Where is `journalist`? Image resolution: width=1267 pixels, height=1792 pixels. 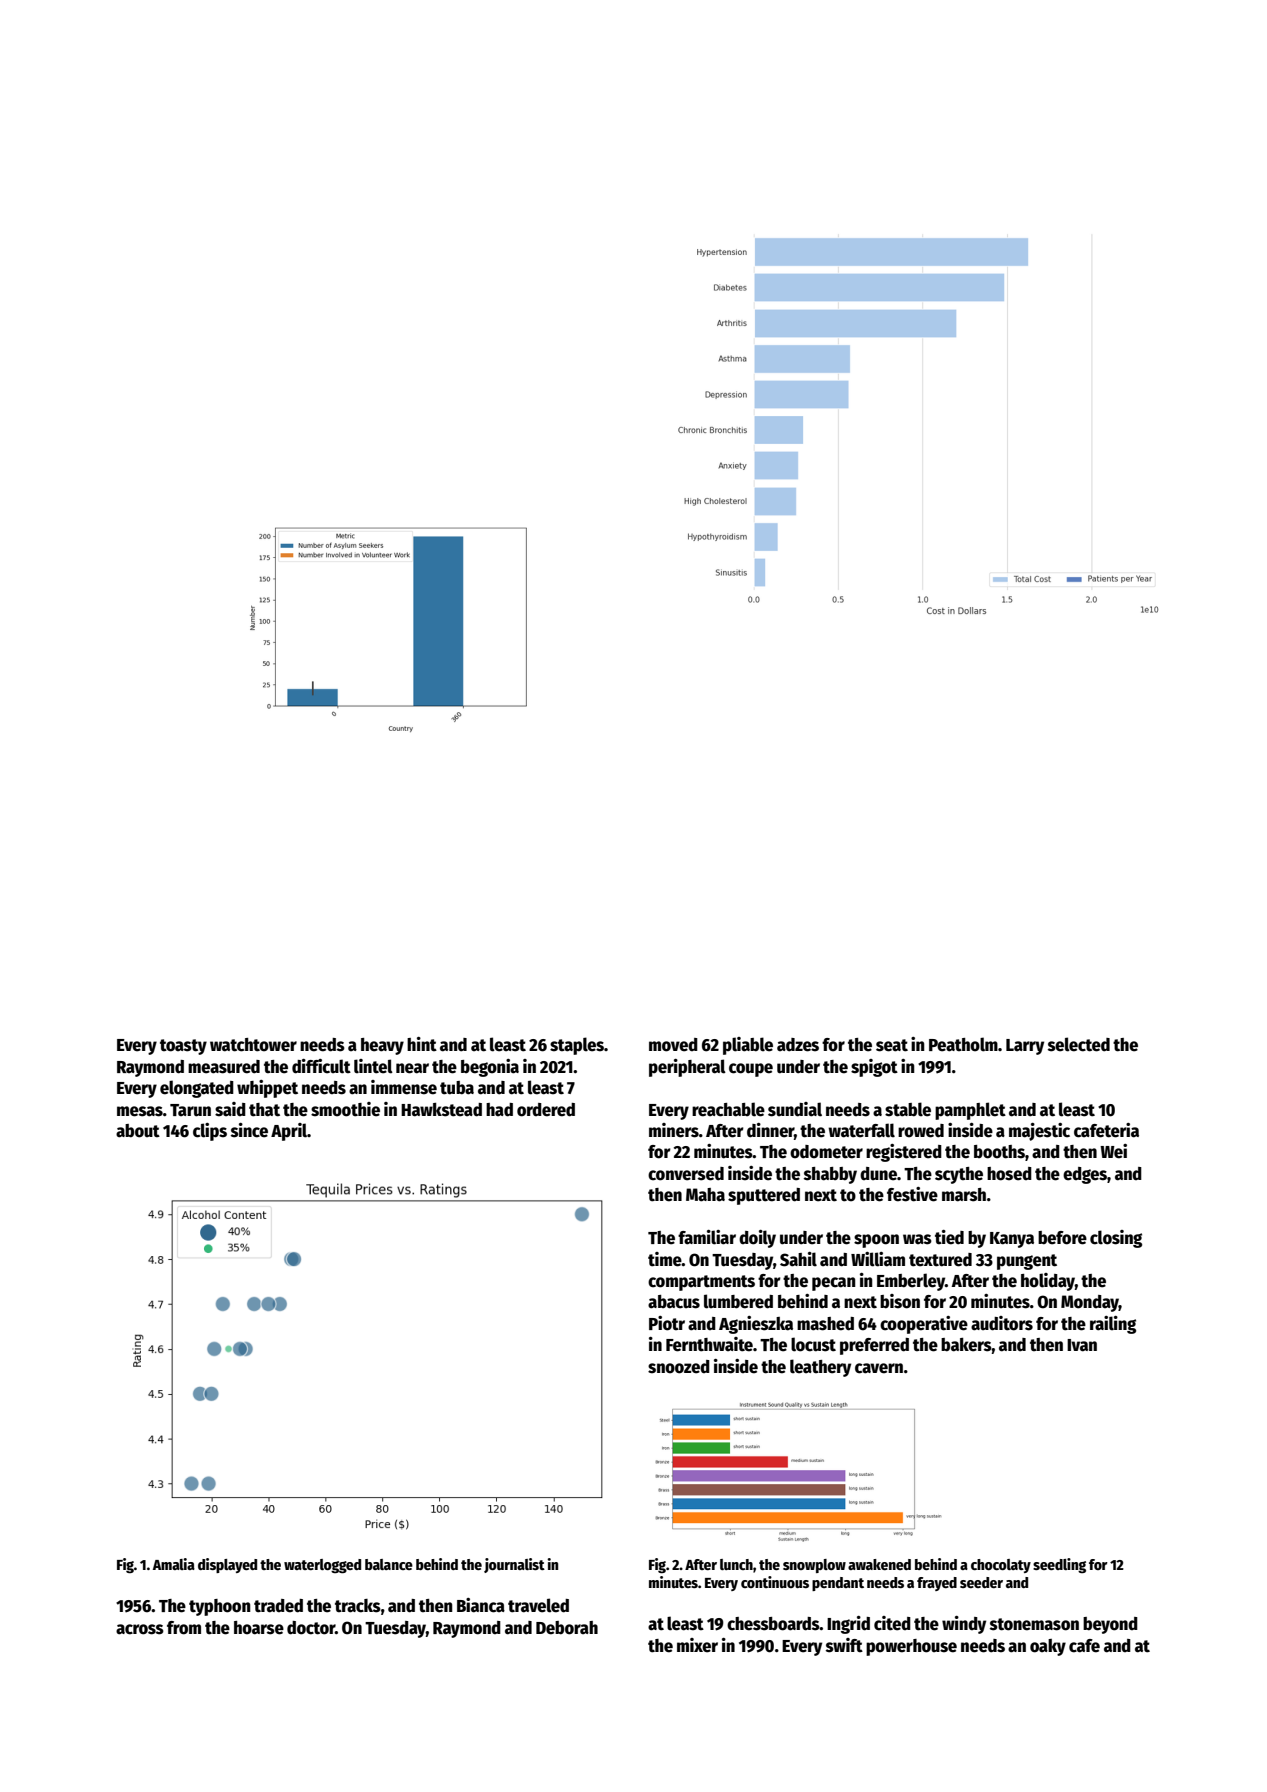
journalist is located at coordinates (514, 1565).
